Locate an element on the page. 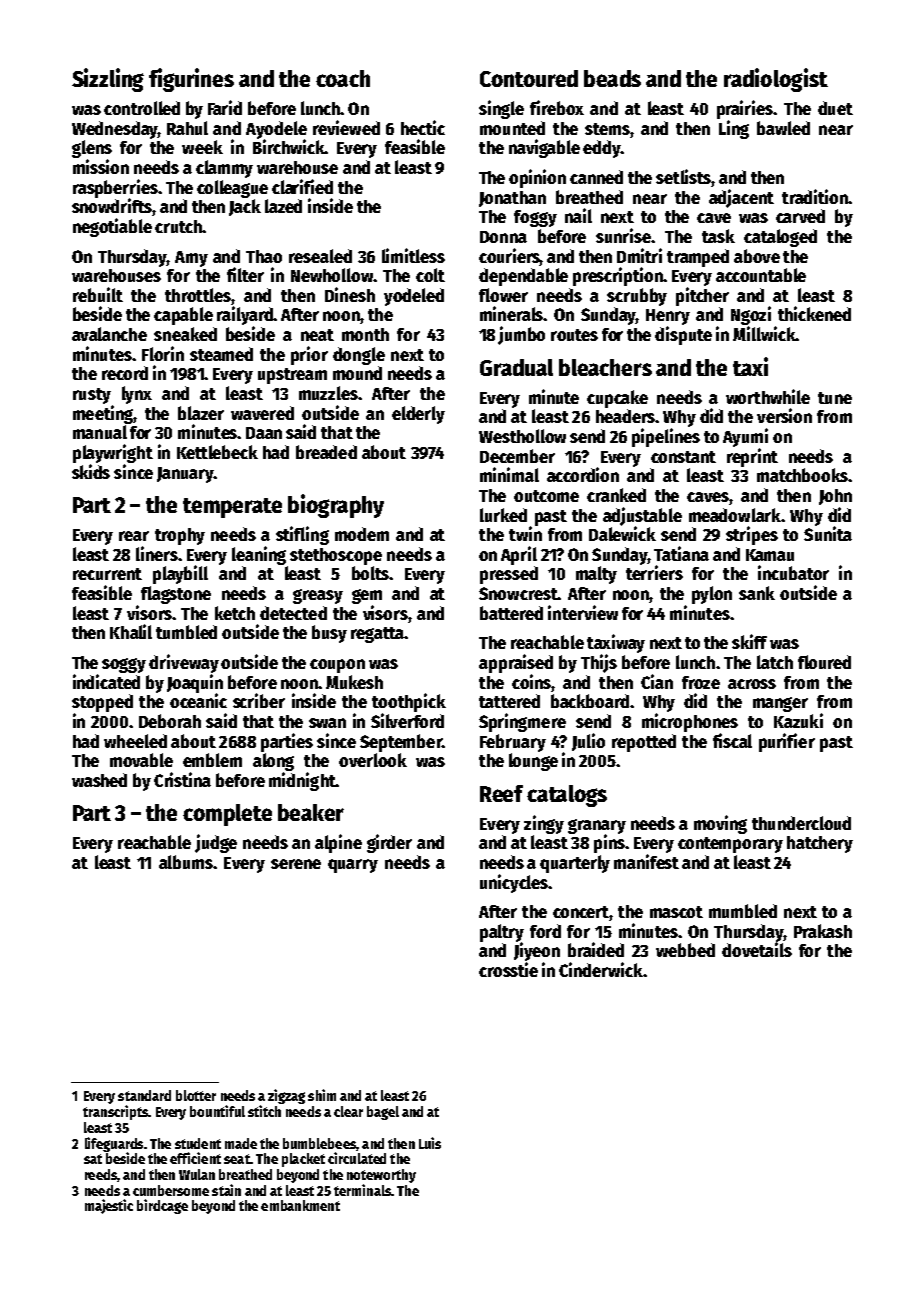  recurrent is located at coordinates (107, 574).
